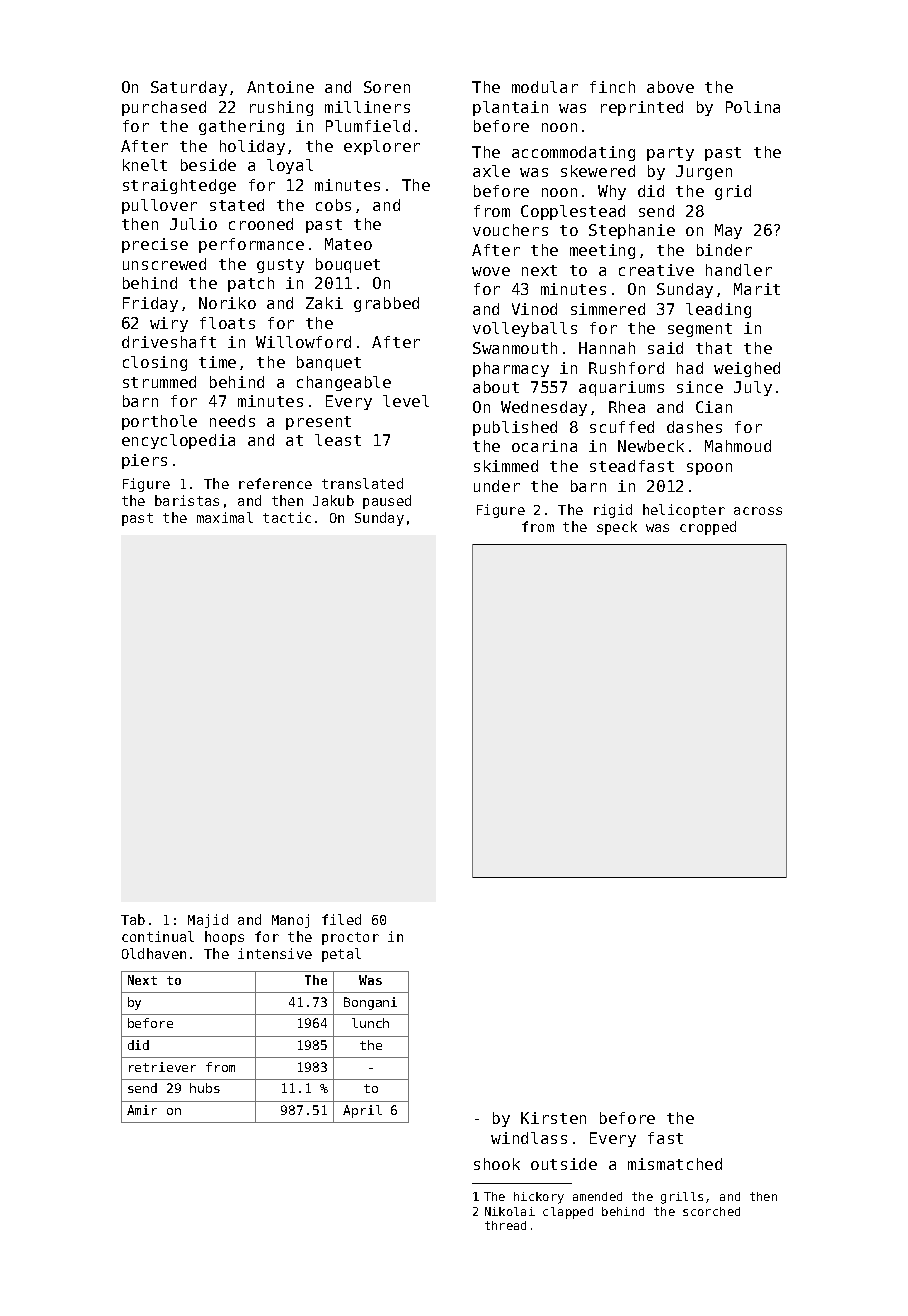 The image size is (908, 1316). I want to click on since, so click(700, 387).
